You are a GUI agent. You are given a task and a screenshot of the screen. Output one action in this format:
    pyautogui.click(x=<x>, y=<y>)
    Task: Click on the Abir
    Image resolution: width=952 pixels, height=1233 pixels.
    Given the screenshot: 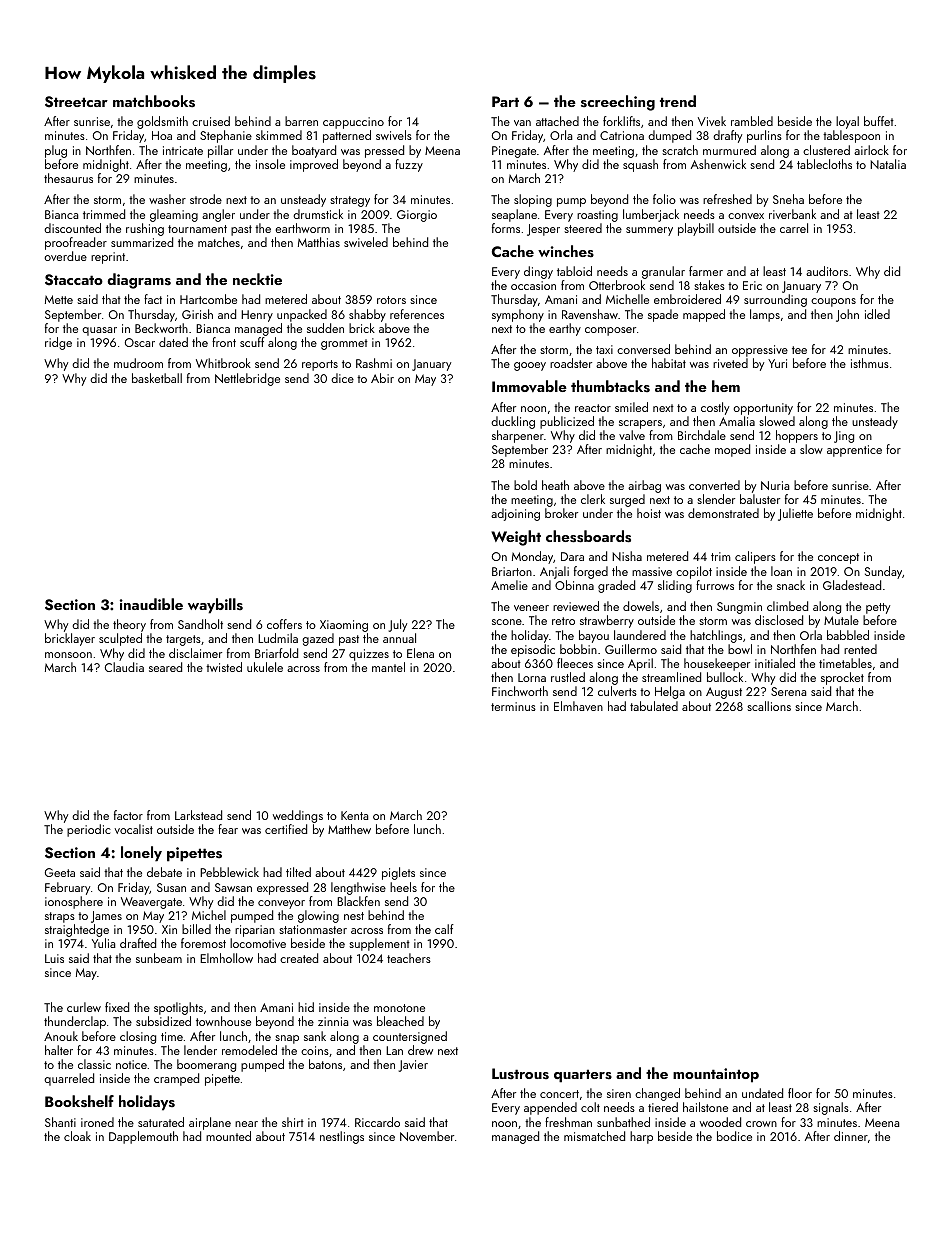 What is the action you would take?
    pyautogui.click(x=382, y=378)
